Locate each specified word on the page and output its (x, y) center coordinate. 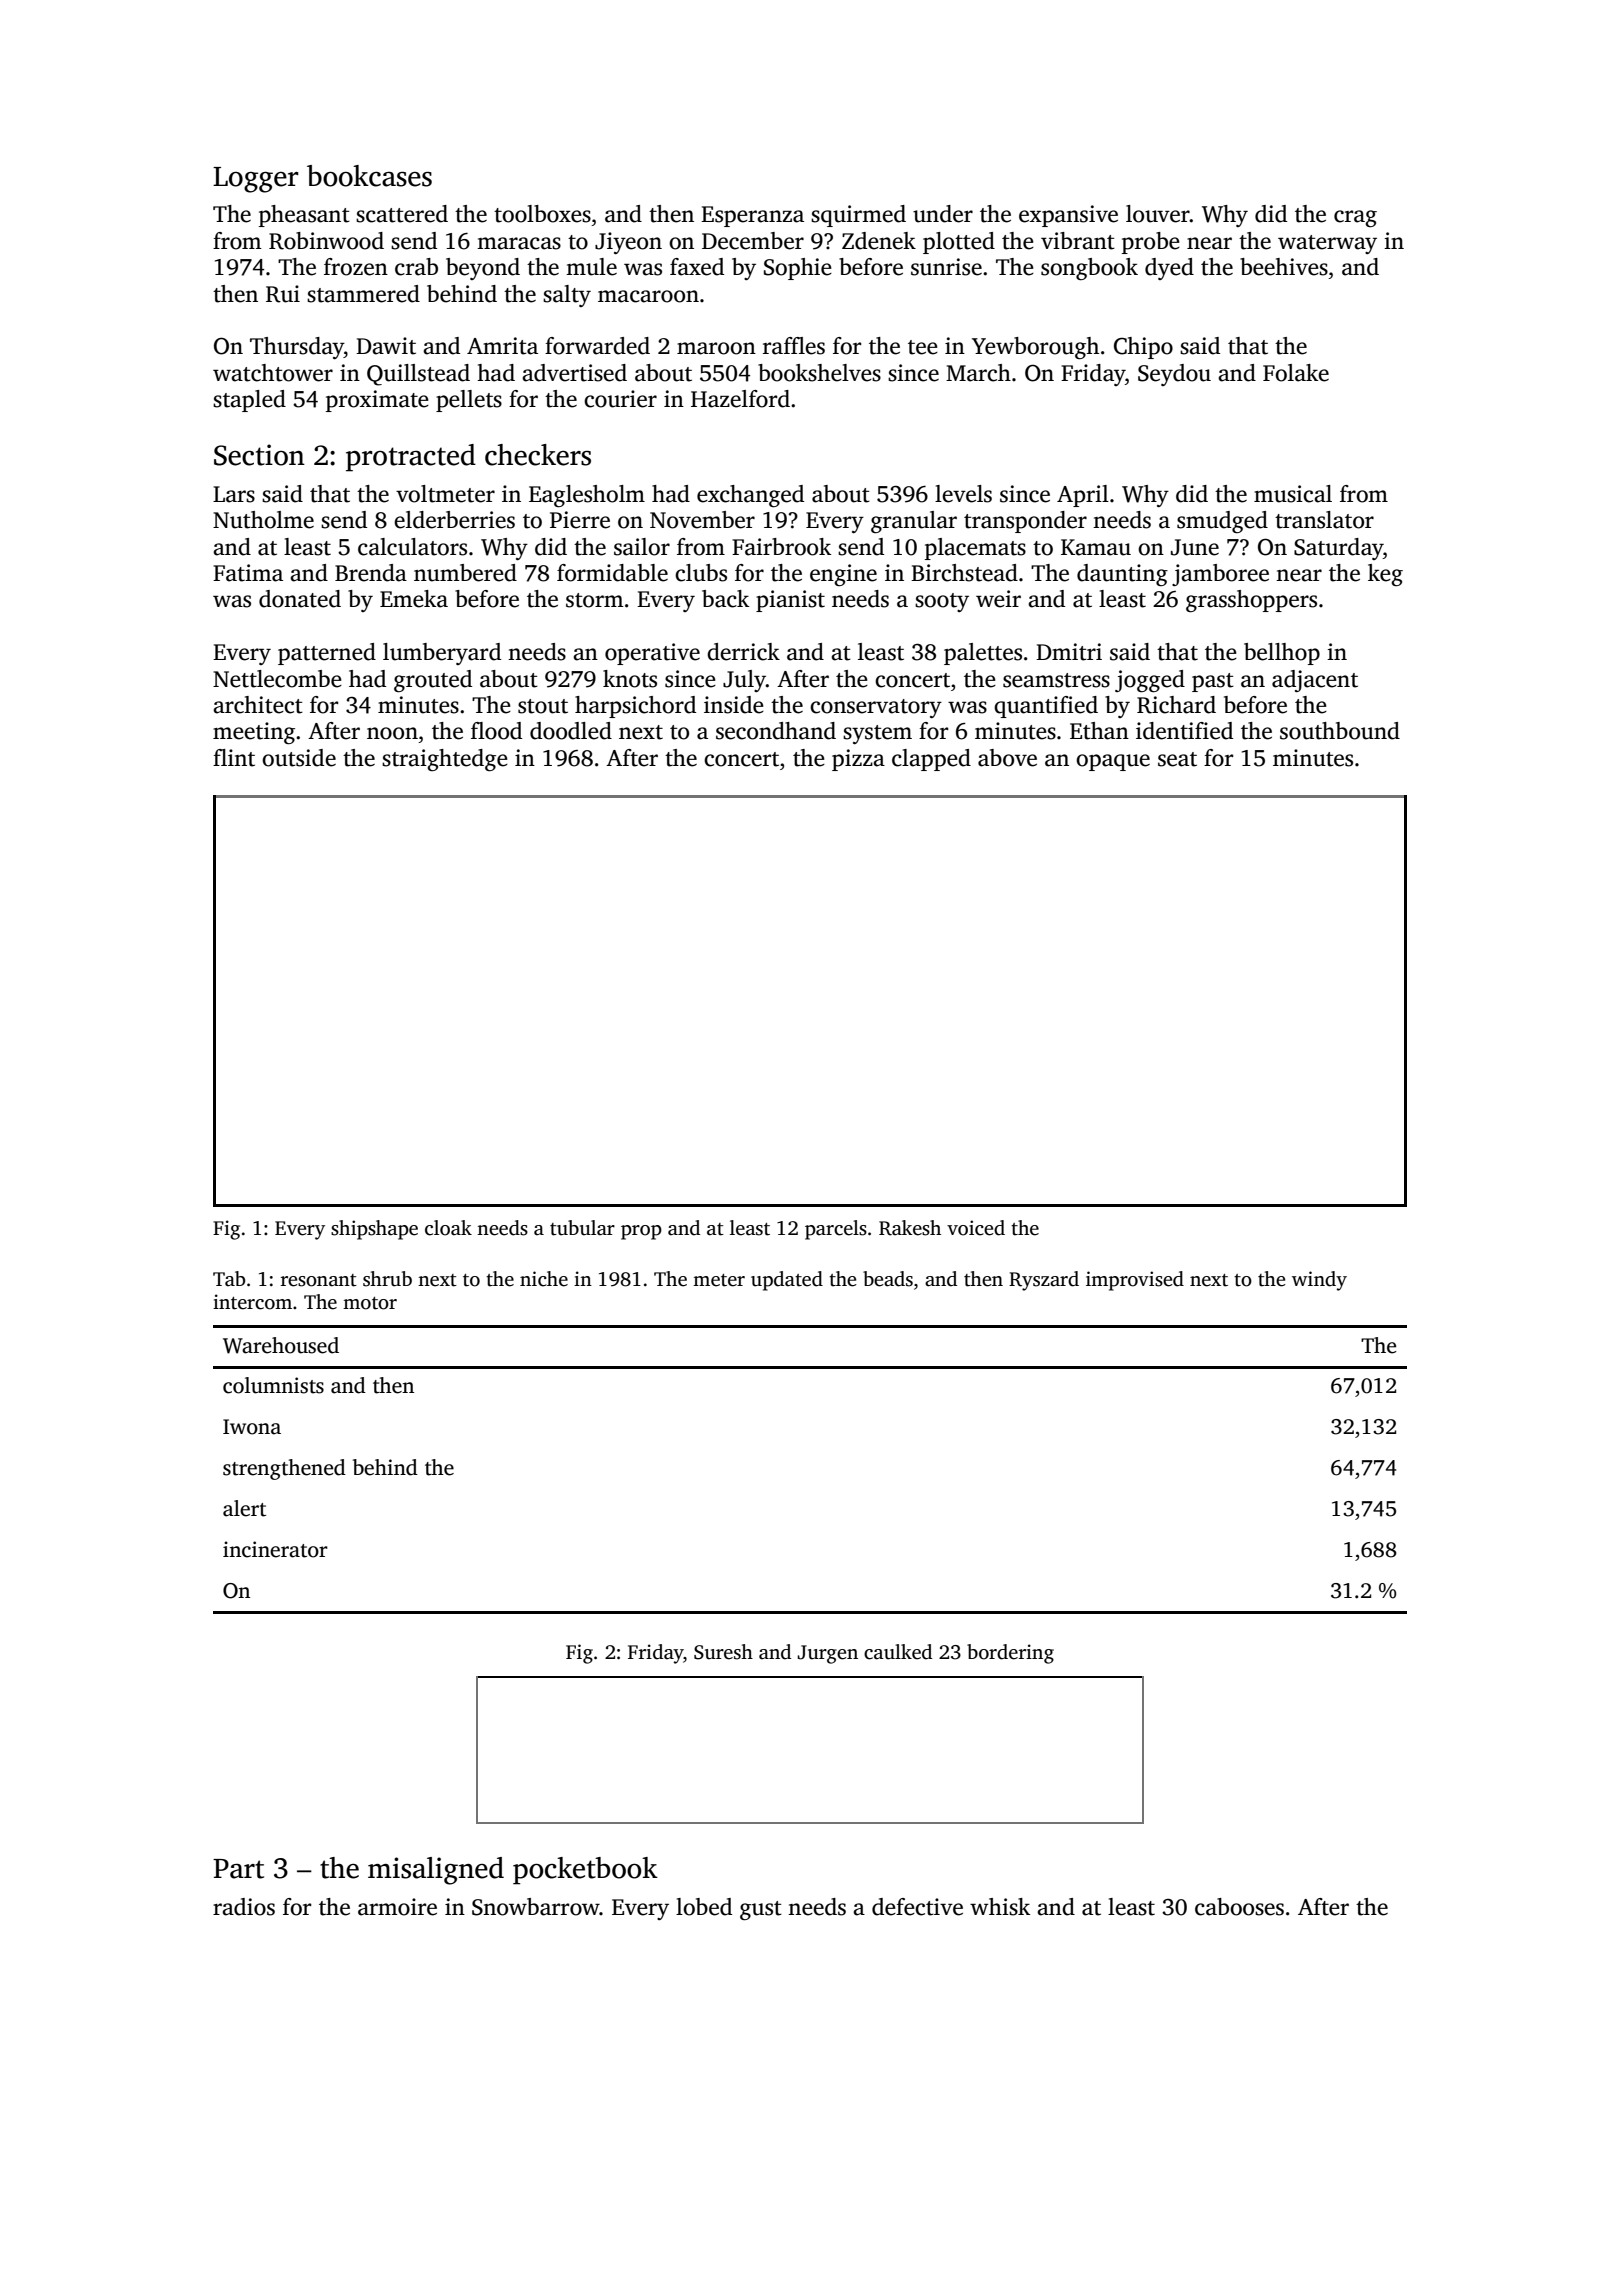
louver (1158, 214)
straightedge (445, 760)
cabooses (1239, 1907)
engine (843, 575)
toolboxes (542, 214)
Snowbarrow (536, 1907)
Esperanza (752, 216)
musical (1293, 494)
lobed (704, 1907)
